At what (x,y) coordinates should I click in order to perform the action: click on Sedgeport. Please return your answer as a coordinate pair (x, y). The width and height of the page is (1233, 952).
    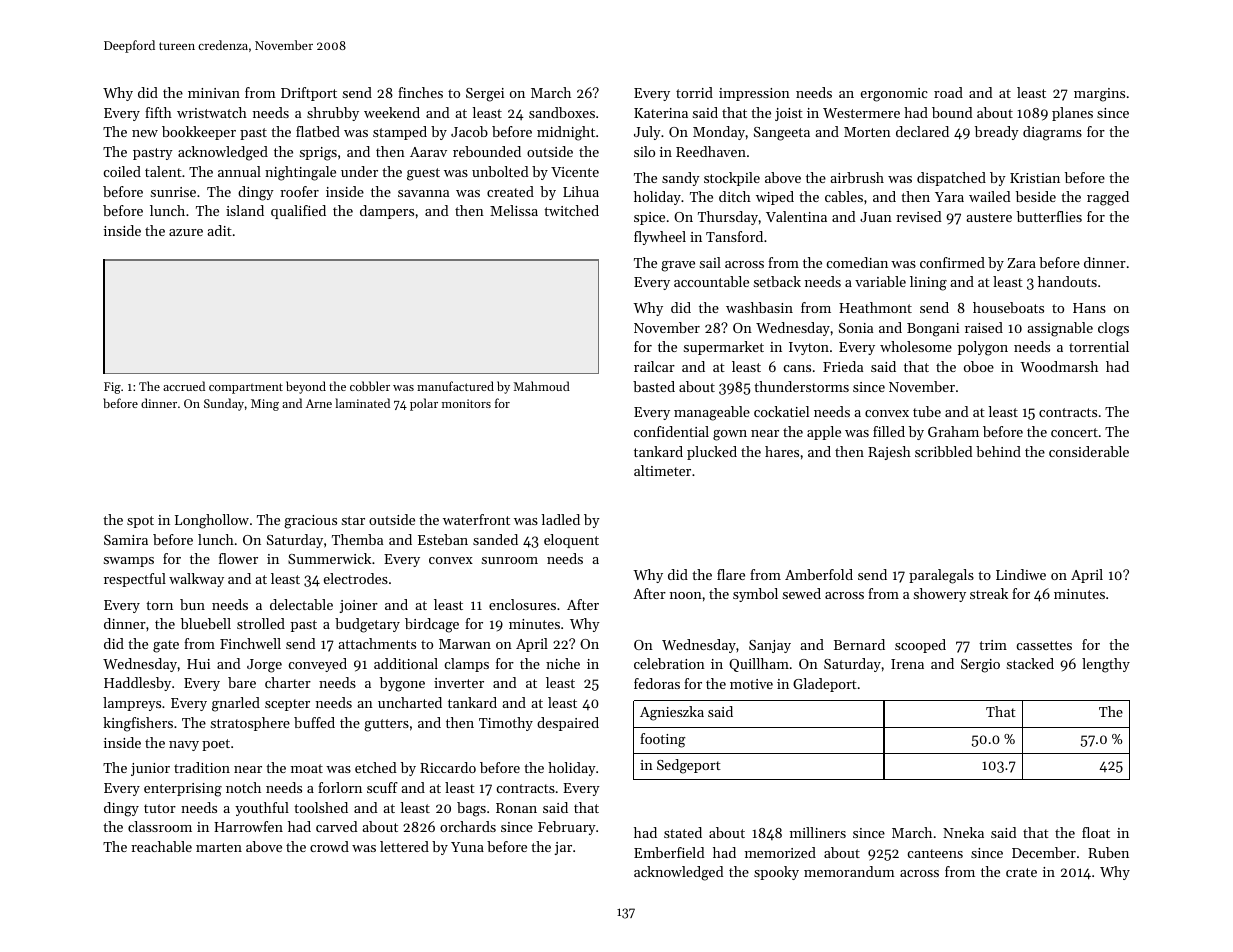
    Looking at the image, I should click on (689, 766).
